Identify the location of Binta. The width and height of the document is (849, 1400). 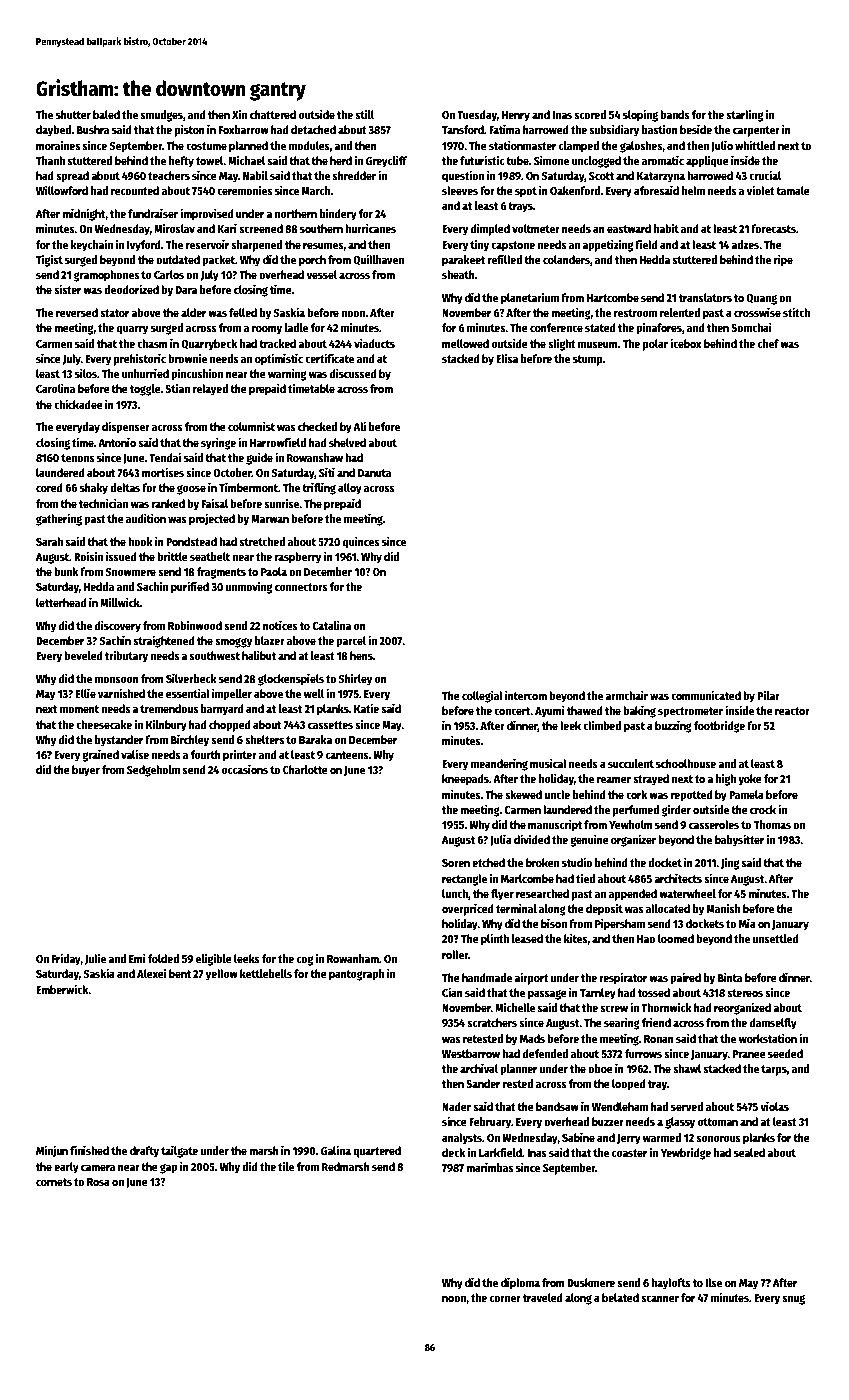
(730, 977).
